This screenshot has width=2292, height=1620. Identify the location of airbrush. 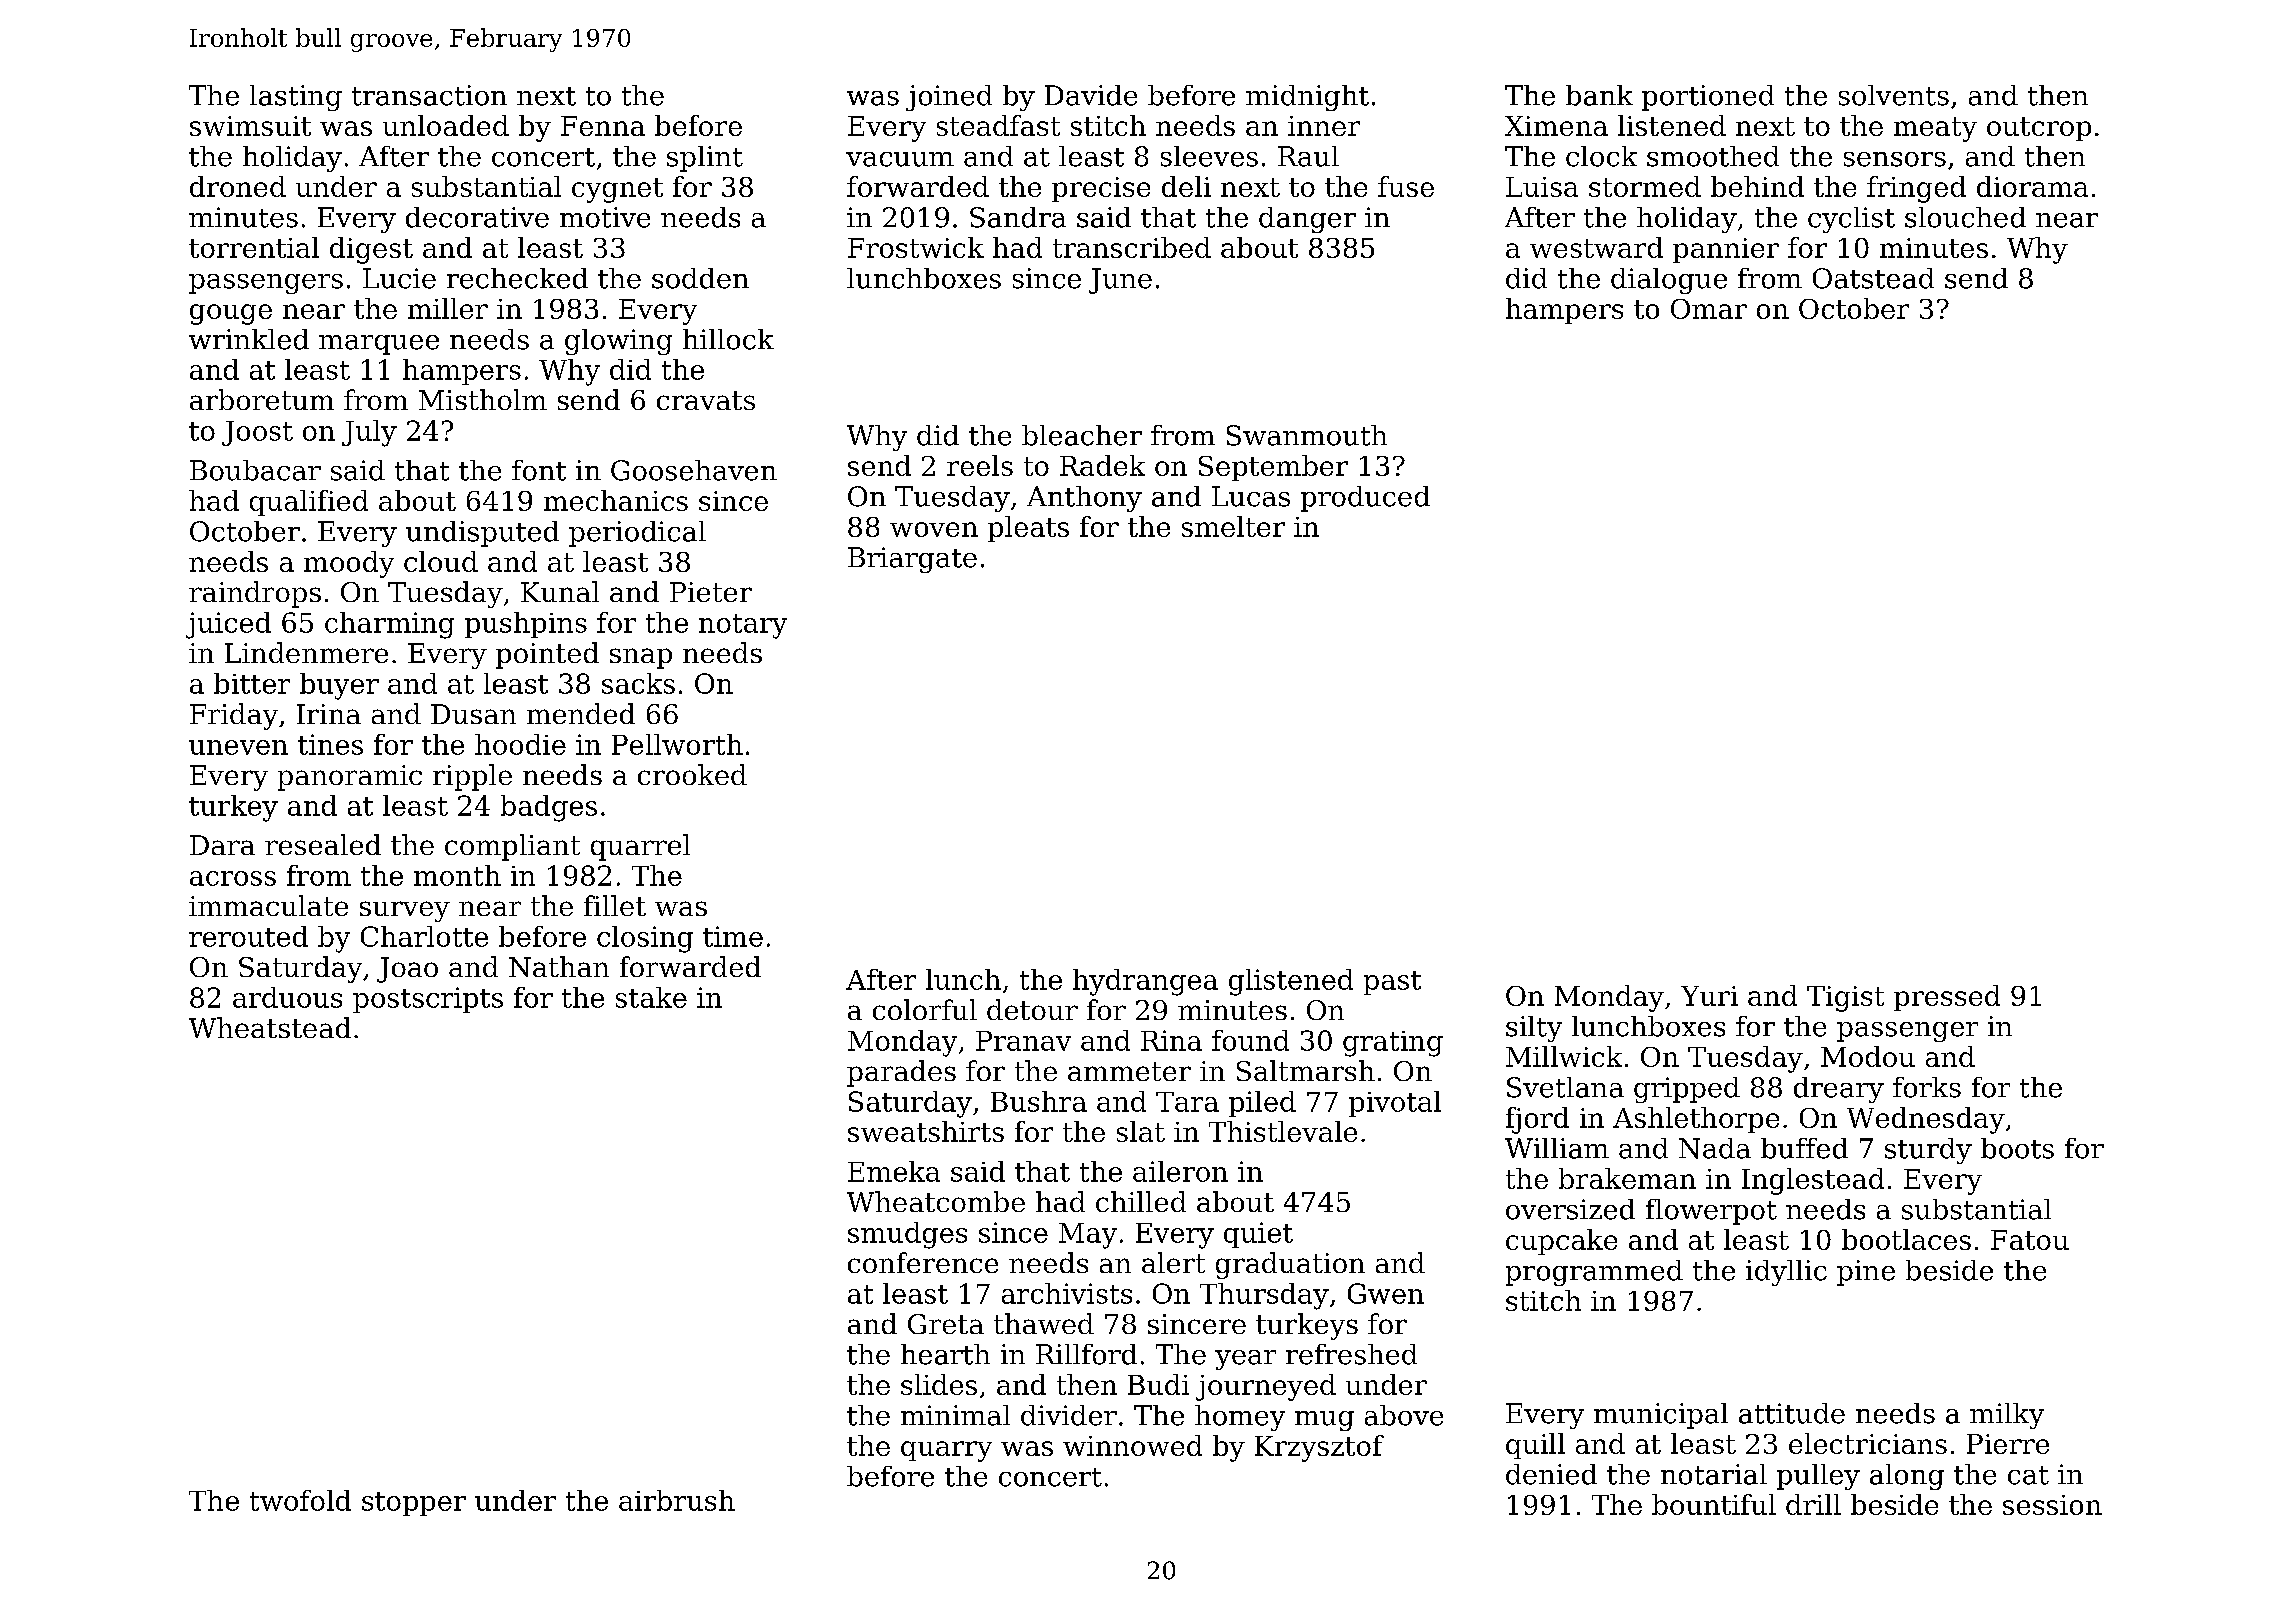
(677, 1500).
